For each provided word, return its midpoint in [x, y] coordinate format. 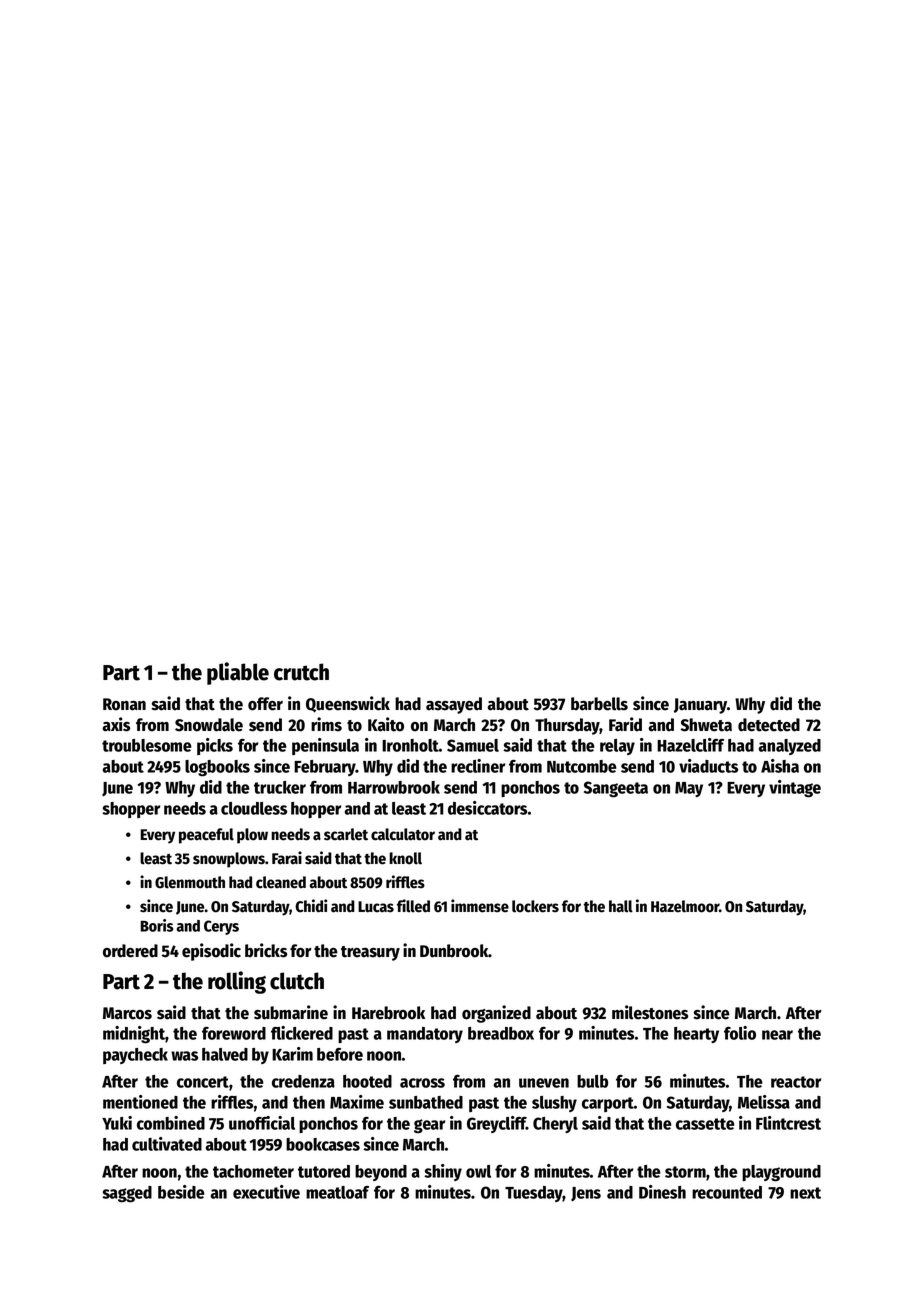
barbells [599, 704]
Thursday [567, 726]
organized [496, 1014]
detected [769, 725]
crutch [301, 672]
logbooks [217, 768]
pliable [238, 673]
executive [266, 1192]
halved [225, 1054]
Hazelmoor [685, 906]
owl [478, 1171]
